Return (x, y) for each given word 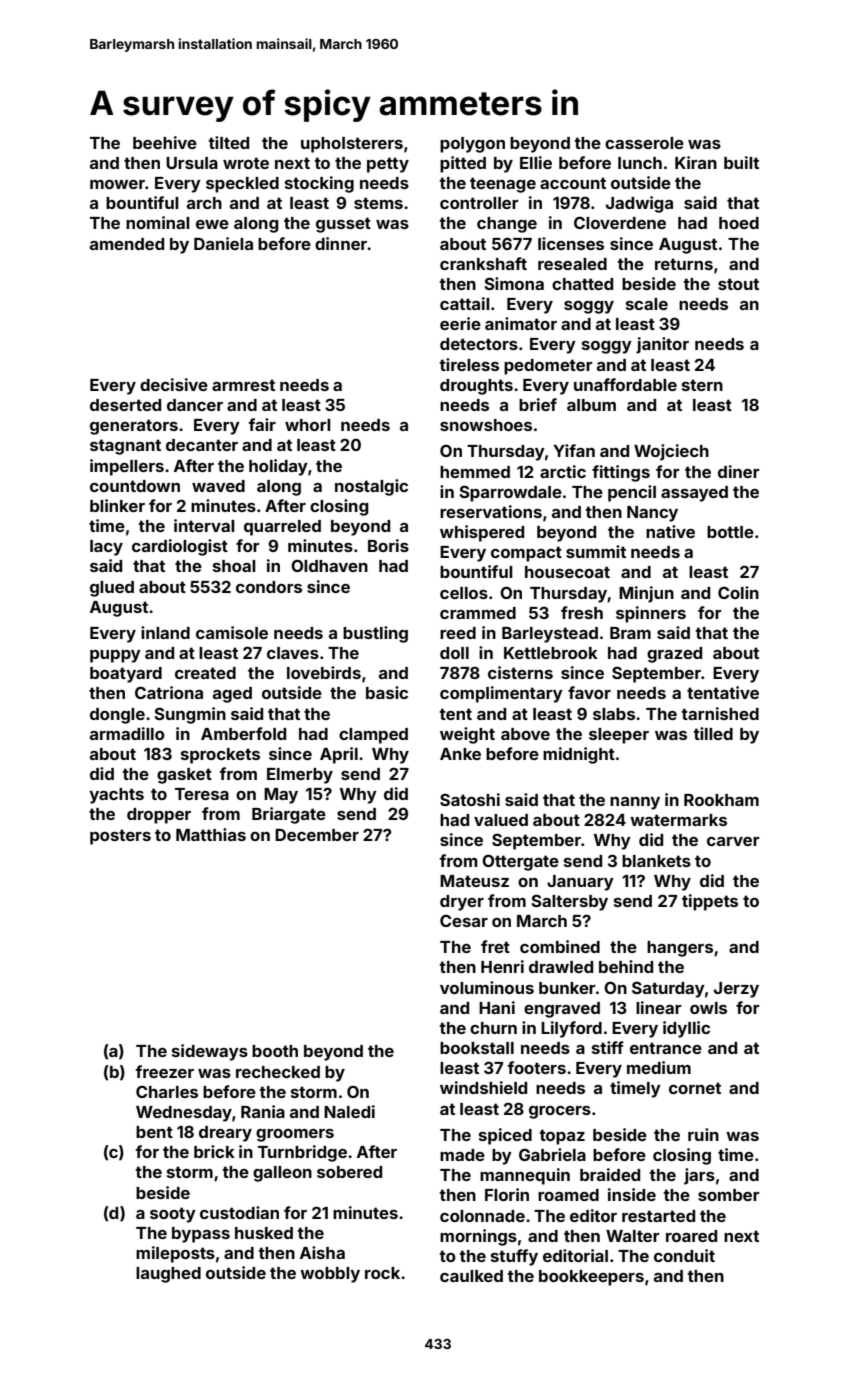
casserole (644, 143)
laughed (168, 1275)
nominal (158, 222)
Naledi (349, 1111)
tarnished (720, 713)
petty (388, 165)
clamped (373, 736)
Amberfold (243, 733)
